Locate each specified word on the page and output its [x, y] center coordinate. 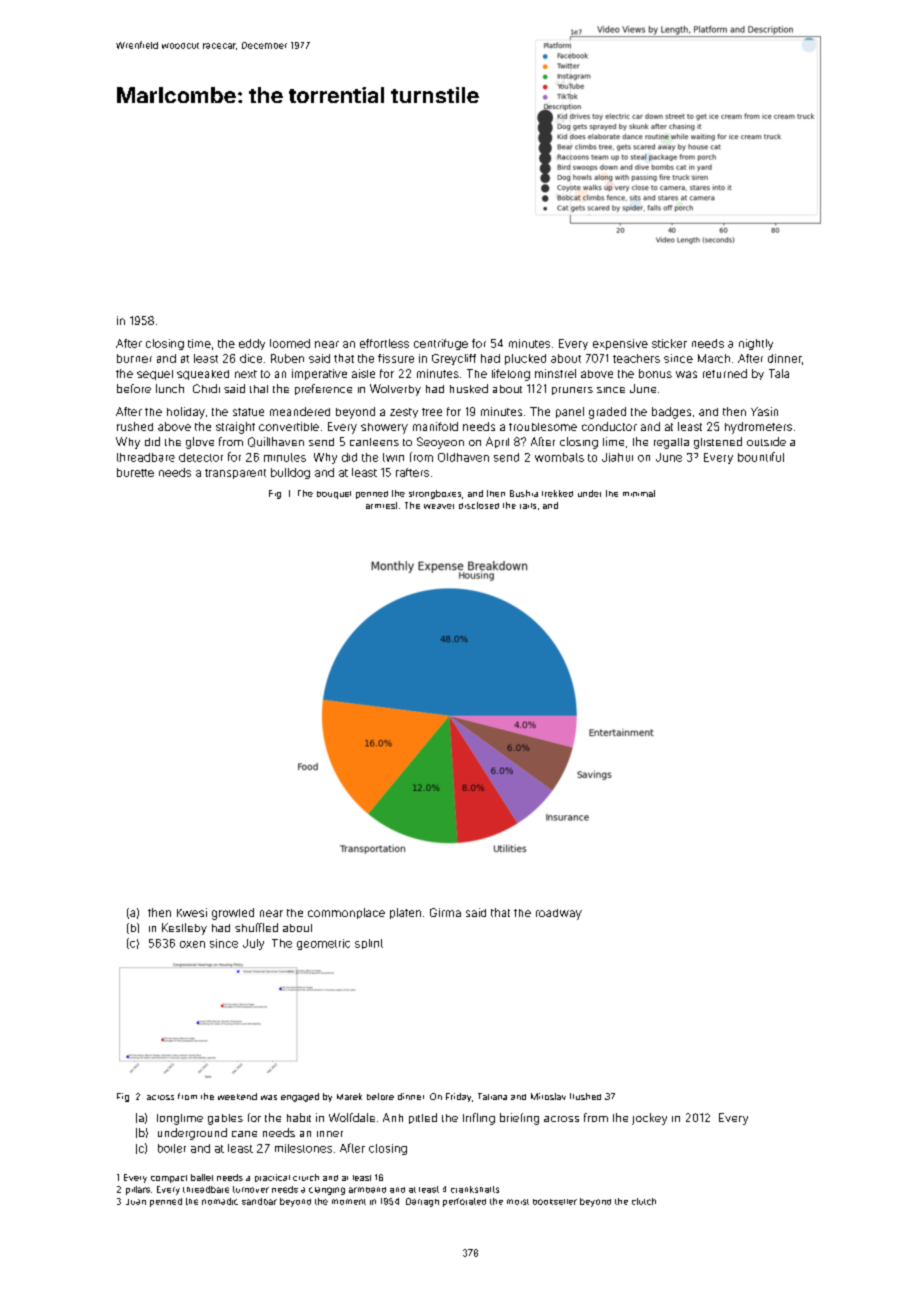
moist [518, 1202]
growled [233, 914]
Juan [136, 1202]
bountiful [761, 457]
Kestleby [184, 929]
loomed [290, 343]
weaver [439, 506]
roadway [559, 914]
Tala [779, 373]
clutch [644, 1201]
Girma [445, 912]
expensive [620, 344]
